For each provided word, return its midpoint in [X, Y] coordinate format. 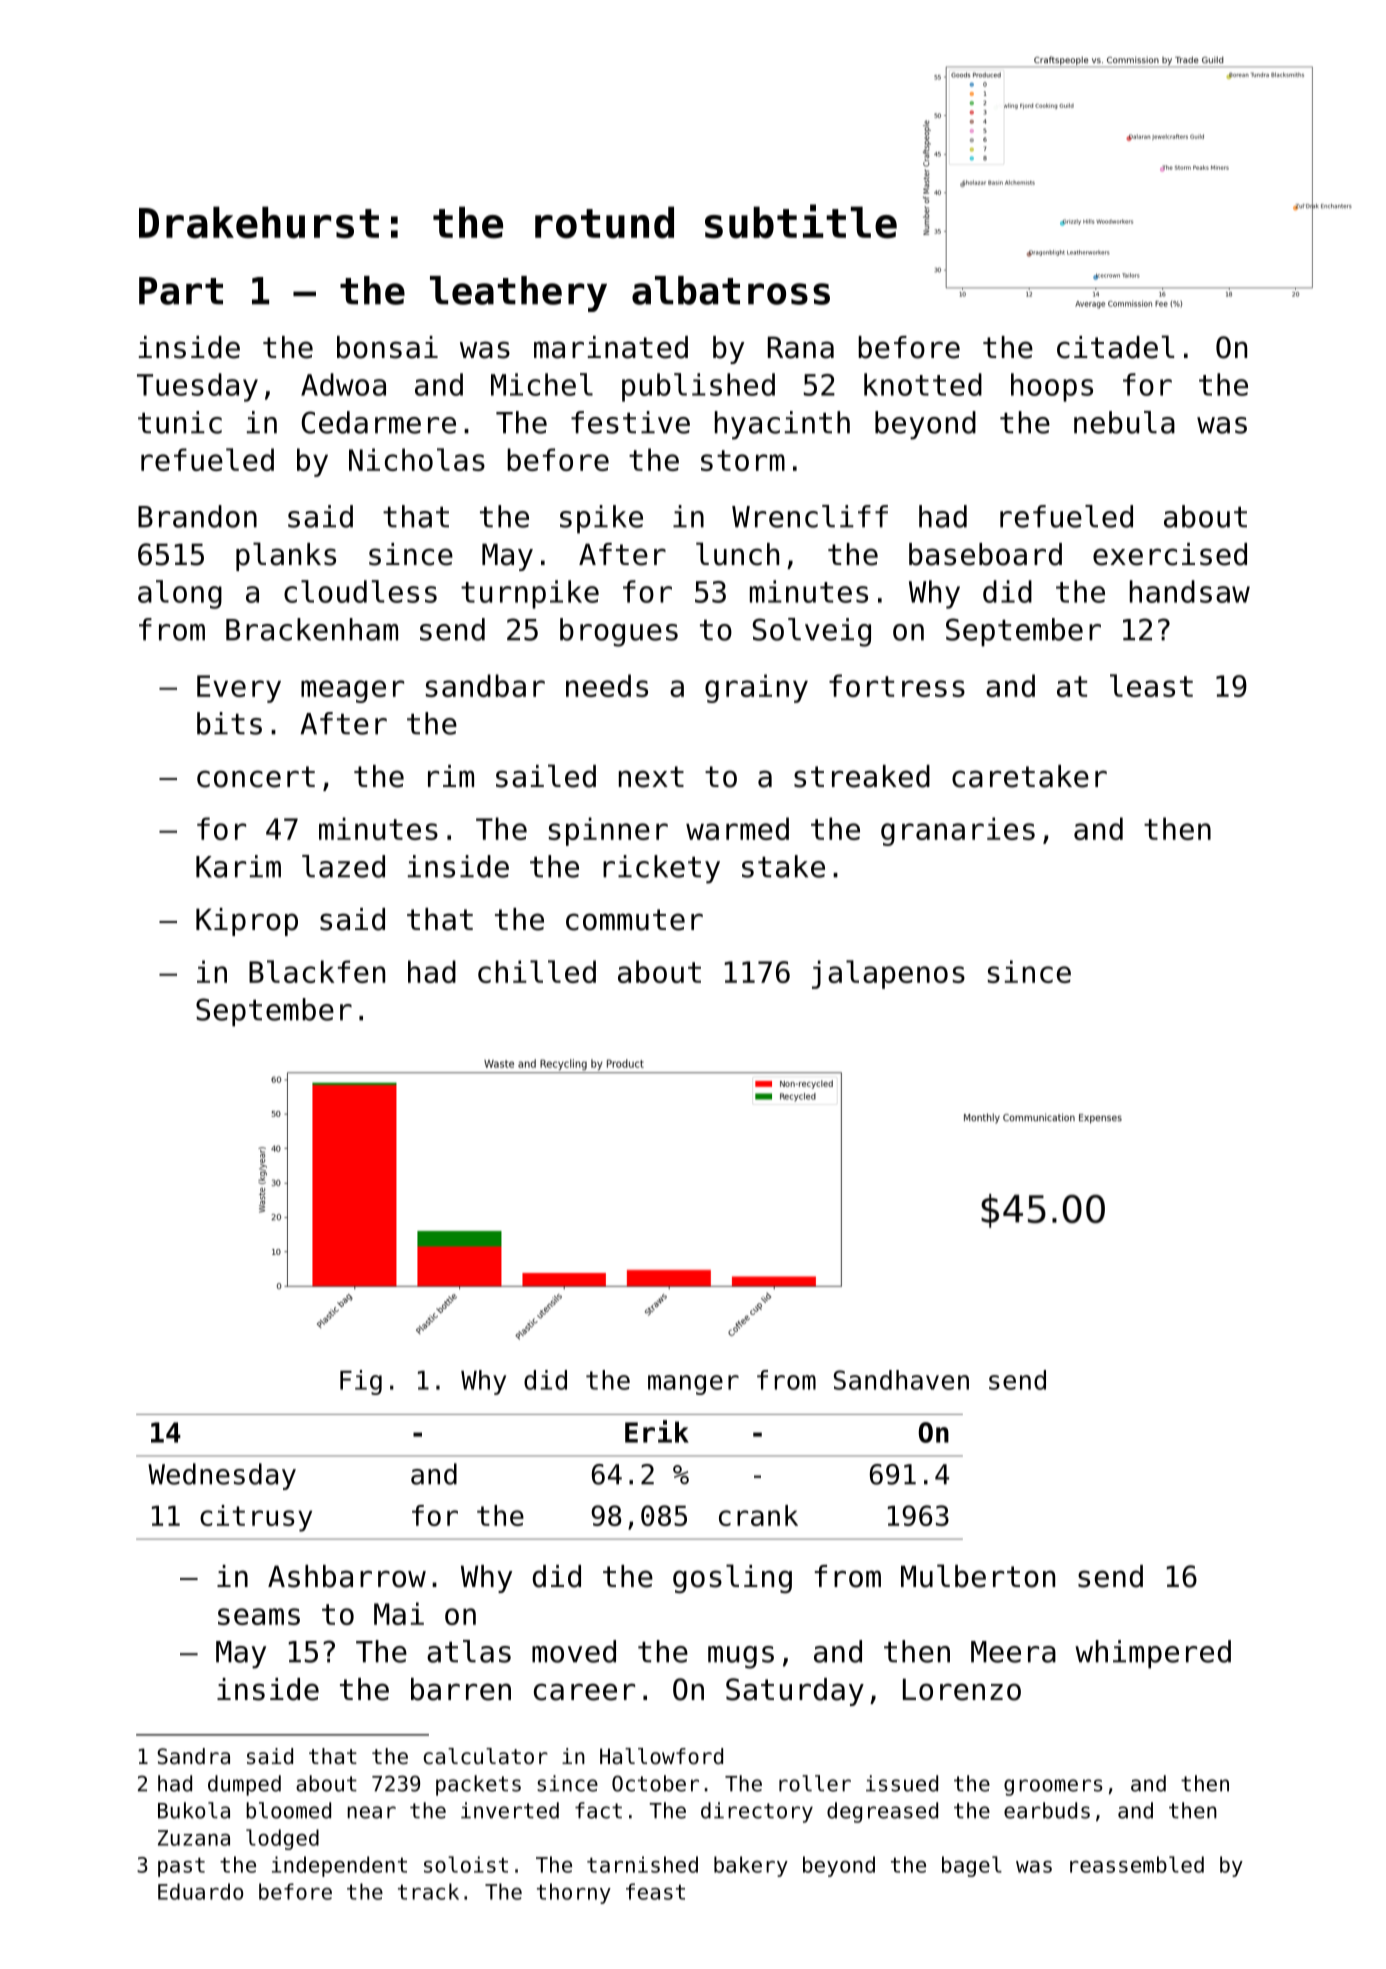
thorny [574, 1893]
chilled [537, 971]
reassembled [1137, 1864]
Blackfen [317, 971]
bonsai [387, 347]
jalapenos [888, 974]
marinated [611, 347]
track [428, 1891]
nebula [1124, 422]
